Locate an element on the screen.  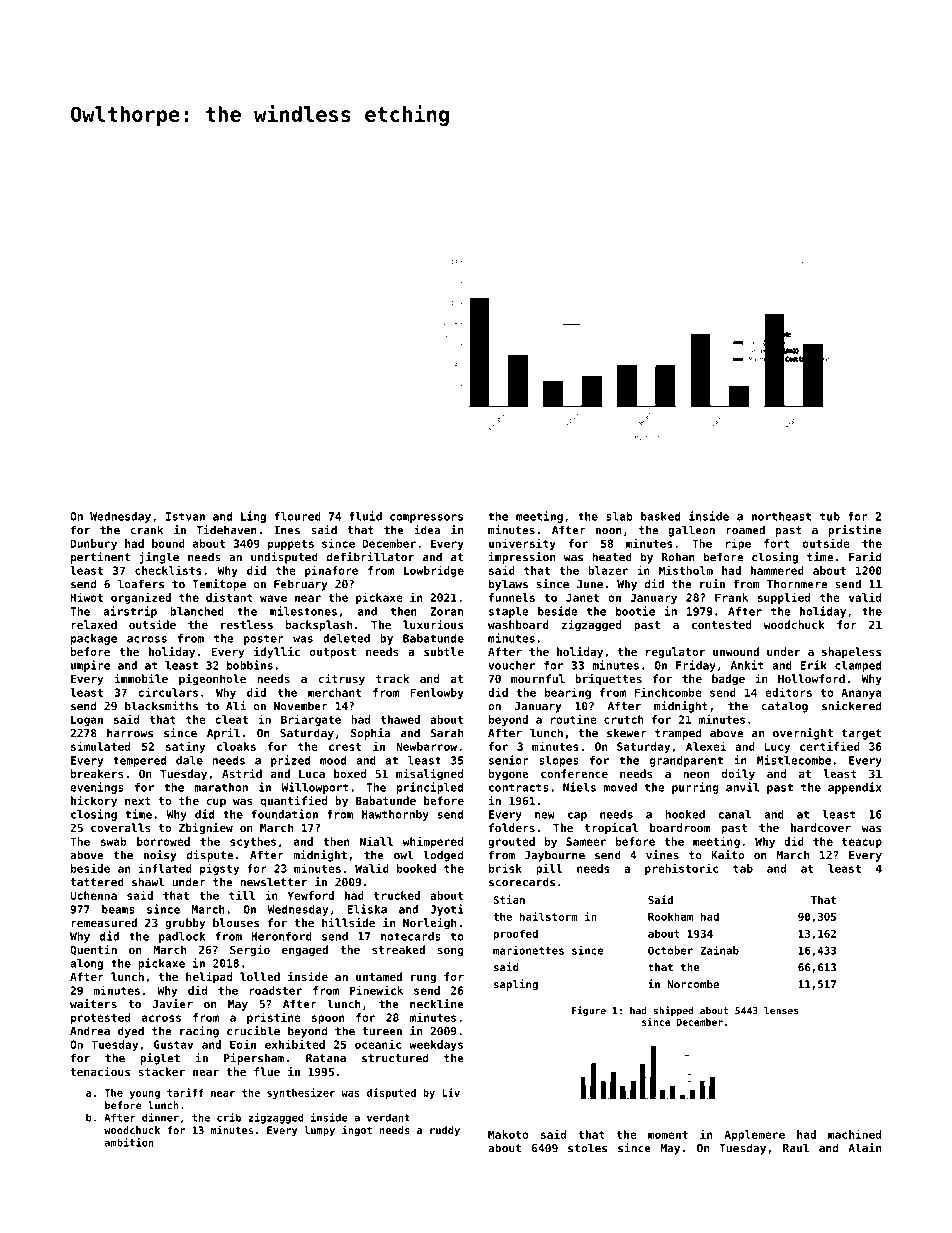
Lucy is located at coordinates (777, 747).
